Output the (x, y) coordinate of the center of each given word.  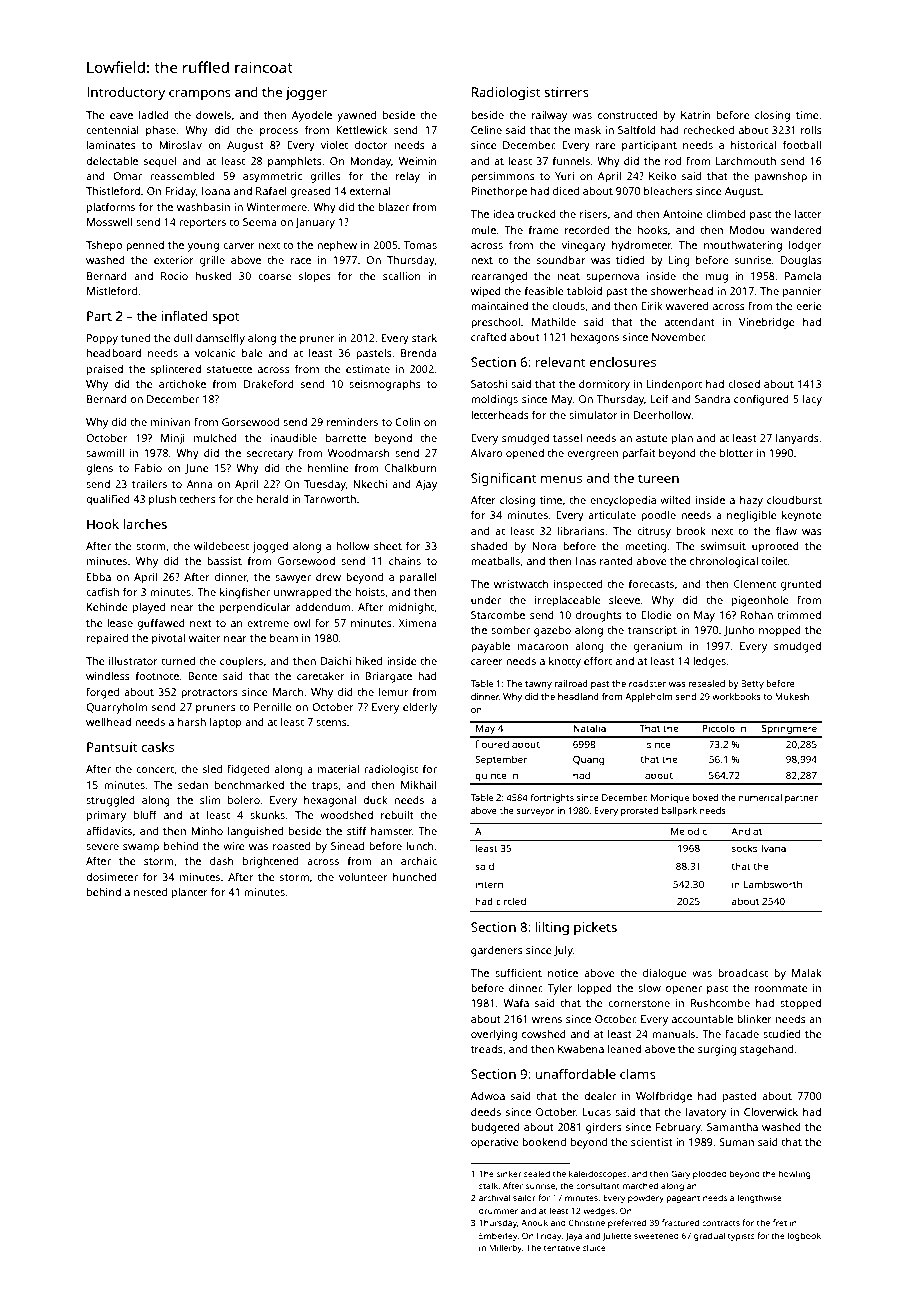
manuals (673, 1034)
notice (563, 973)
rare (606, 146)
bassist (224, 561)
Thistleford (113, 190)
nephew (337, 246)
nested (150, 892)
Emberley (498, 1236)
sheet (388, 546)
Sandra (712, 399)
